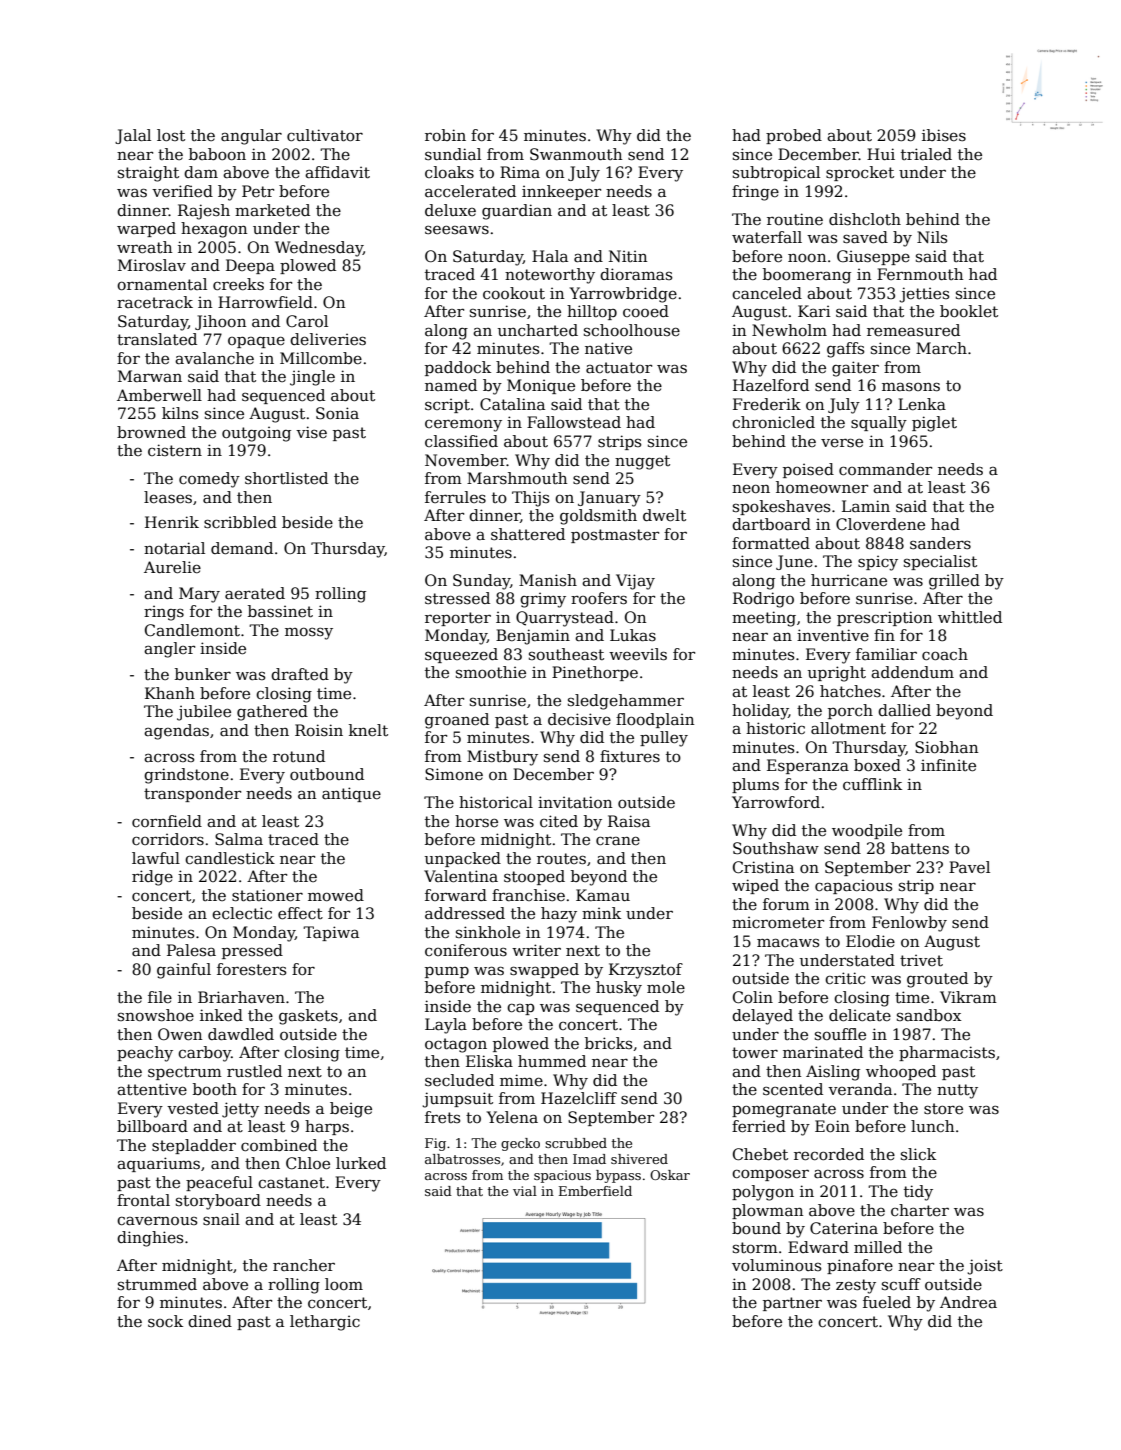  Describe the element at coordinates (664, 739) in the screenshot. I see `pulley` at that location.
